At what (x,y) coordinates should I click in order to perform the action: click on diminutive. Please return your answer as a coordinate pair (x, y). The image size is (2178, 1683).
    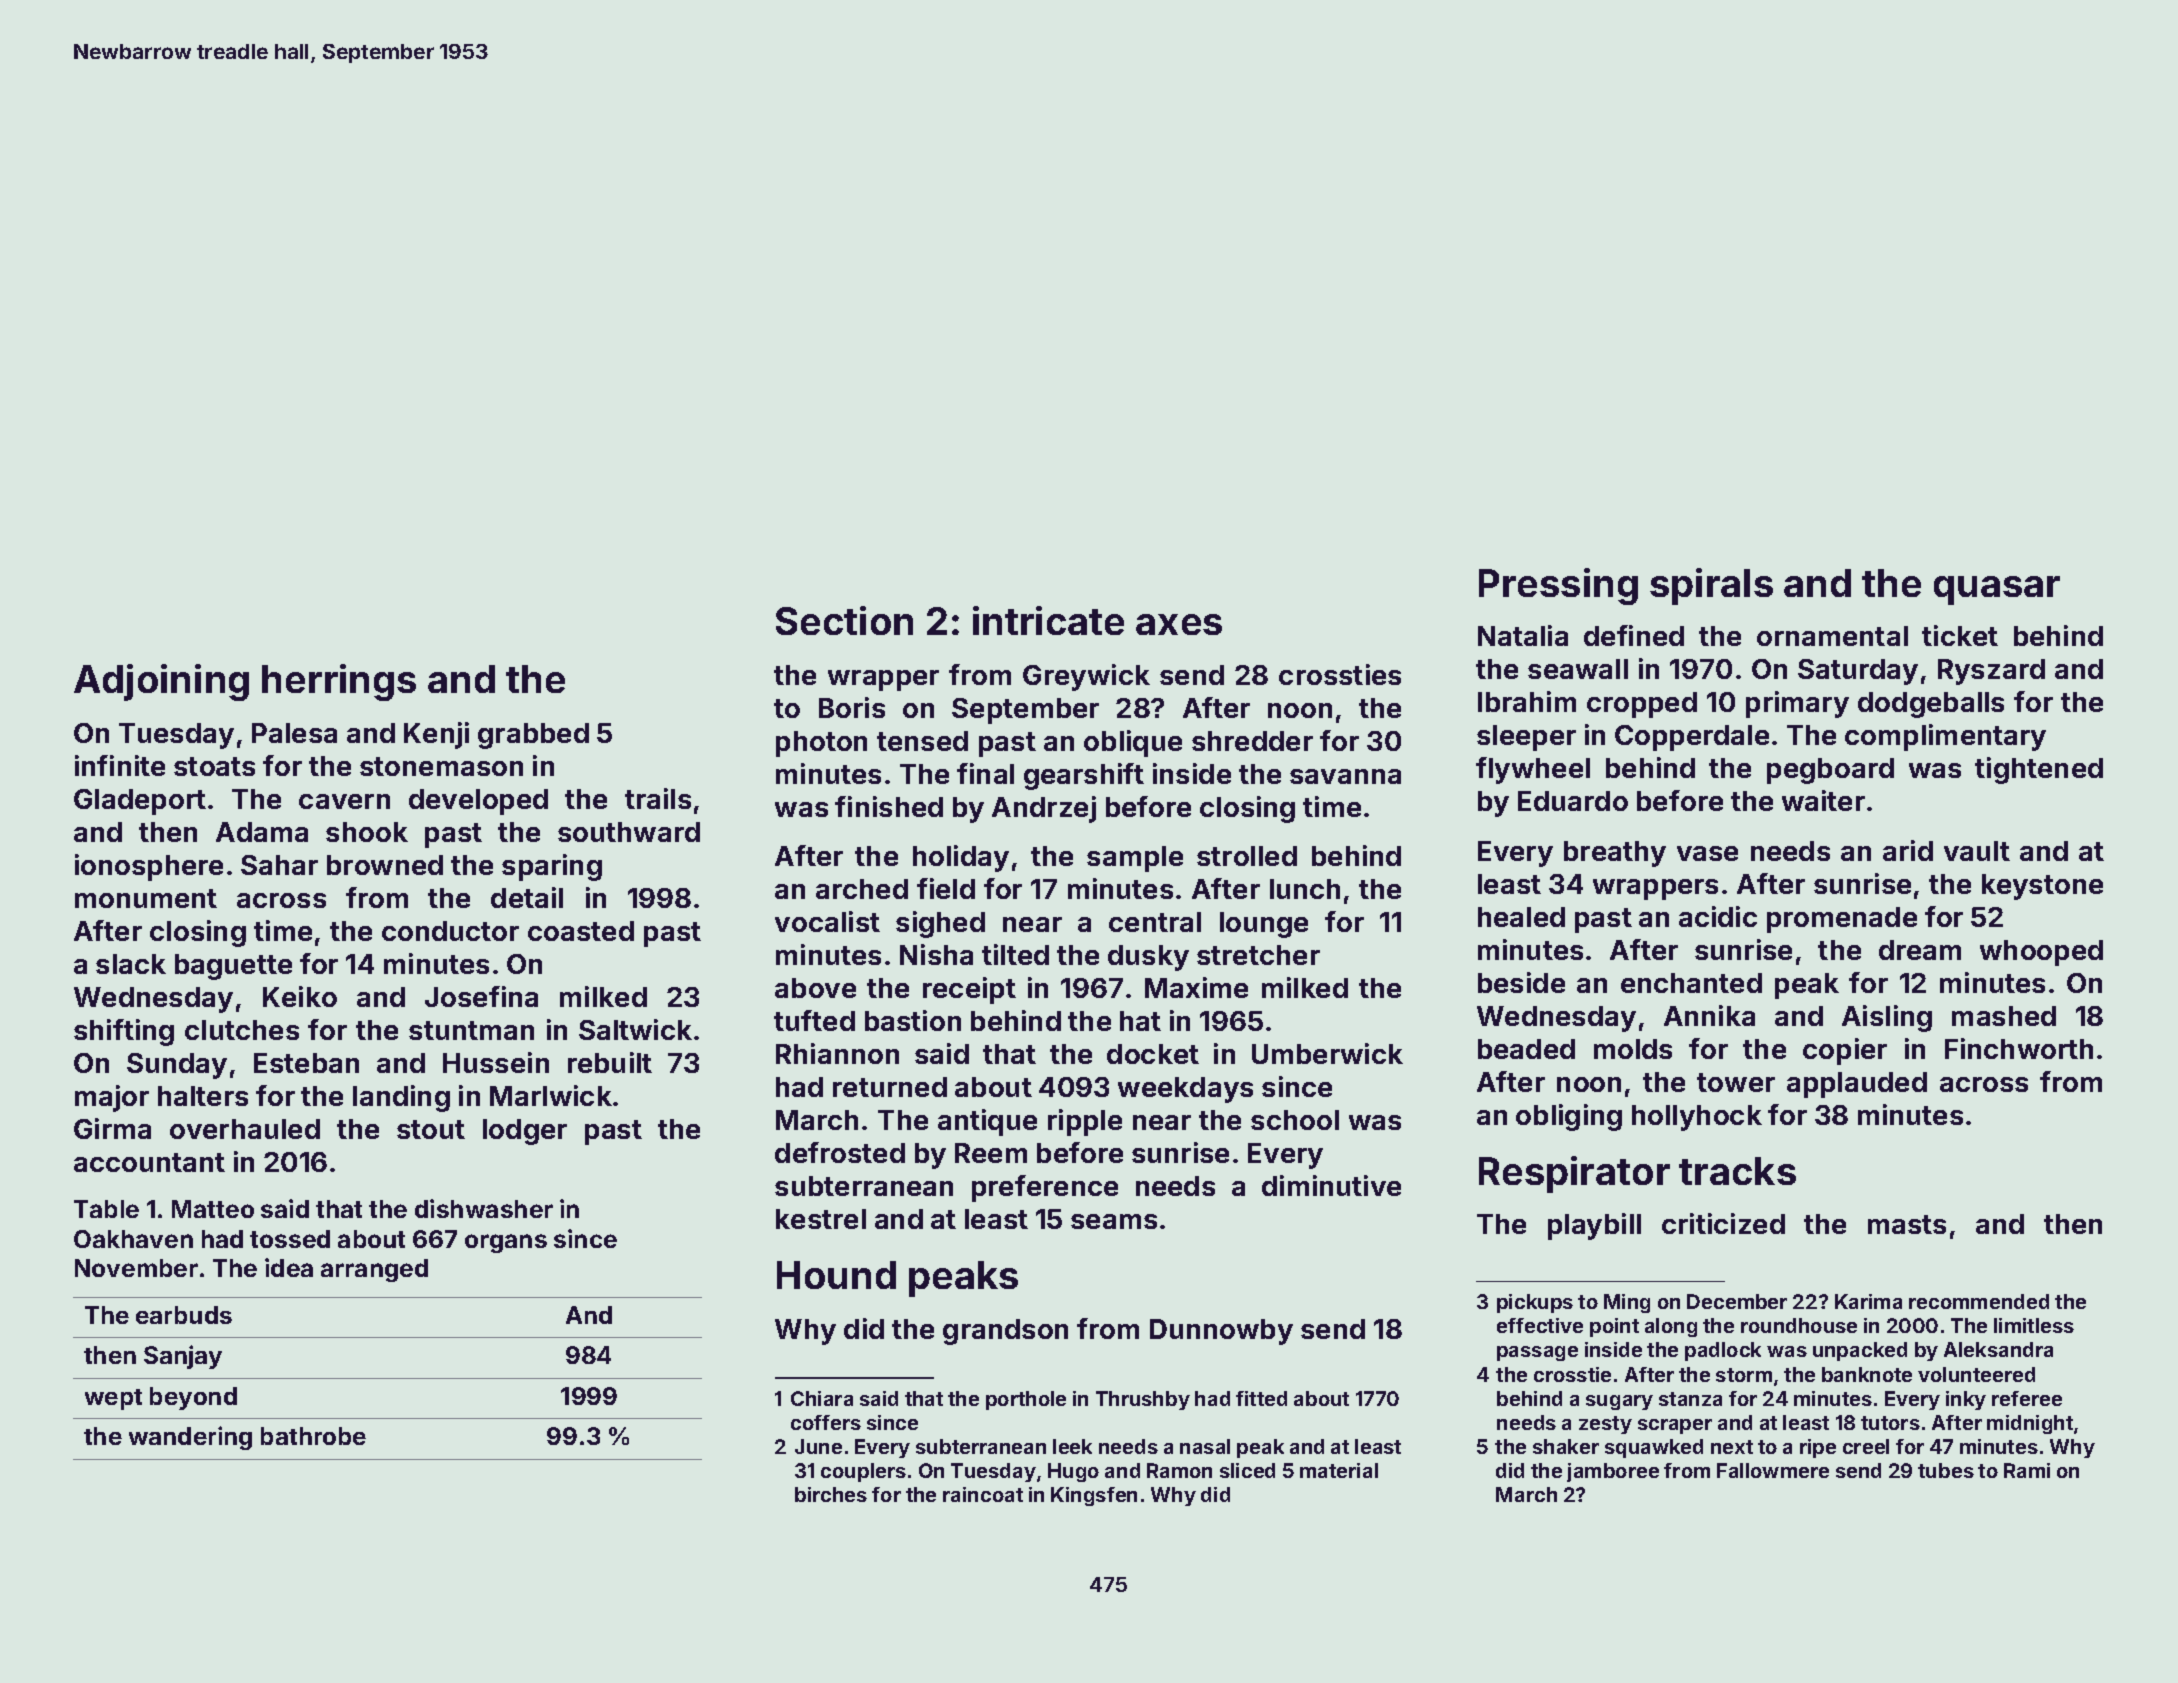
    Looking at the image, I should click on (1331, 1185).
